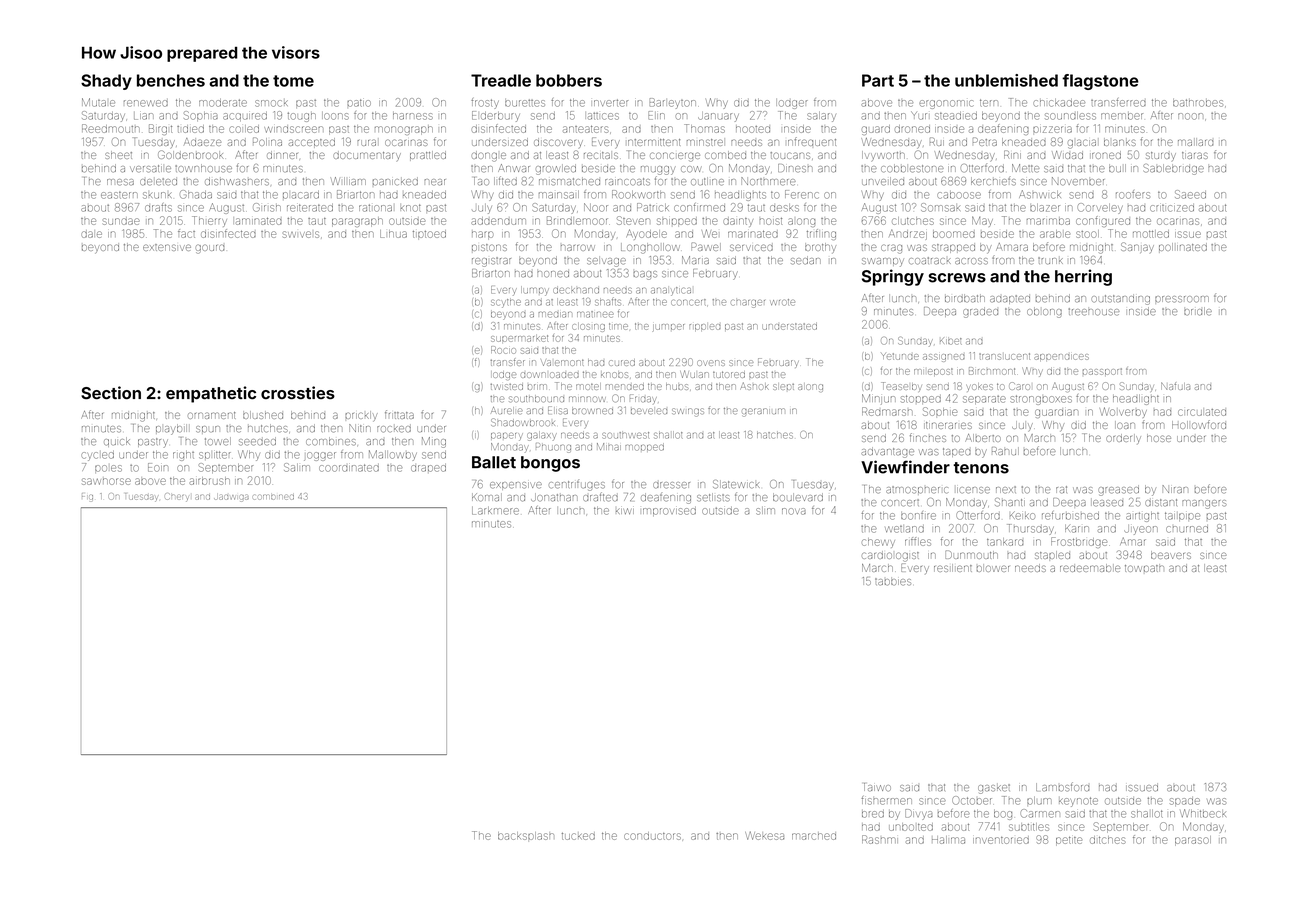 The height and width of the screenshot is (924, 1308). What do you see at coordinates (1050, 260) in the screenshot?
I see `trunk` at bounding box center [1050, 260].
